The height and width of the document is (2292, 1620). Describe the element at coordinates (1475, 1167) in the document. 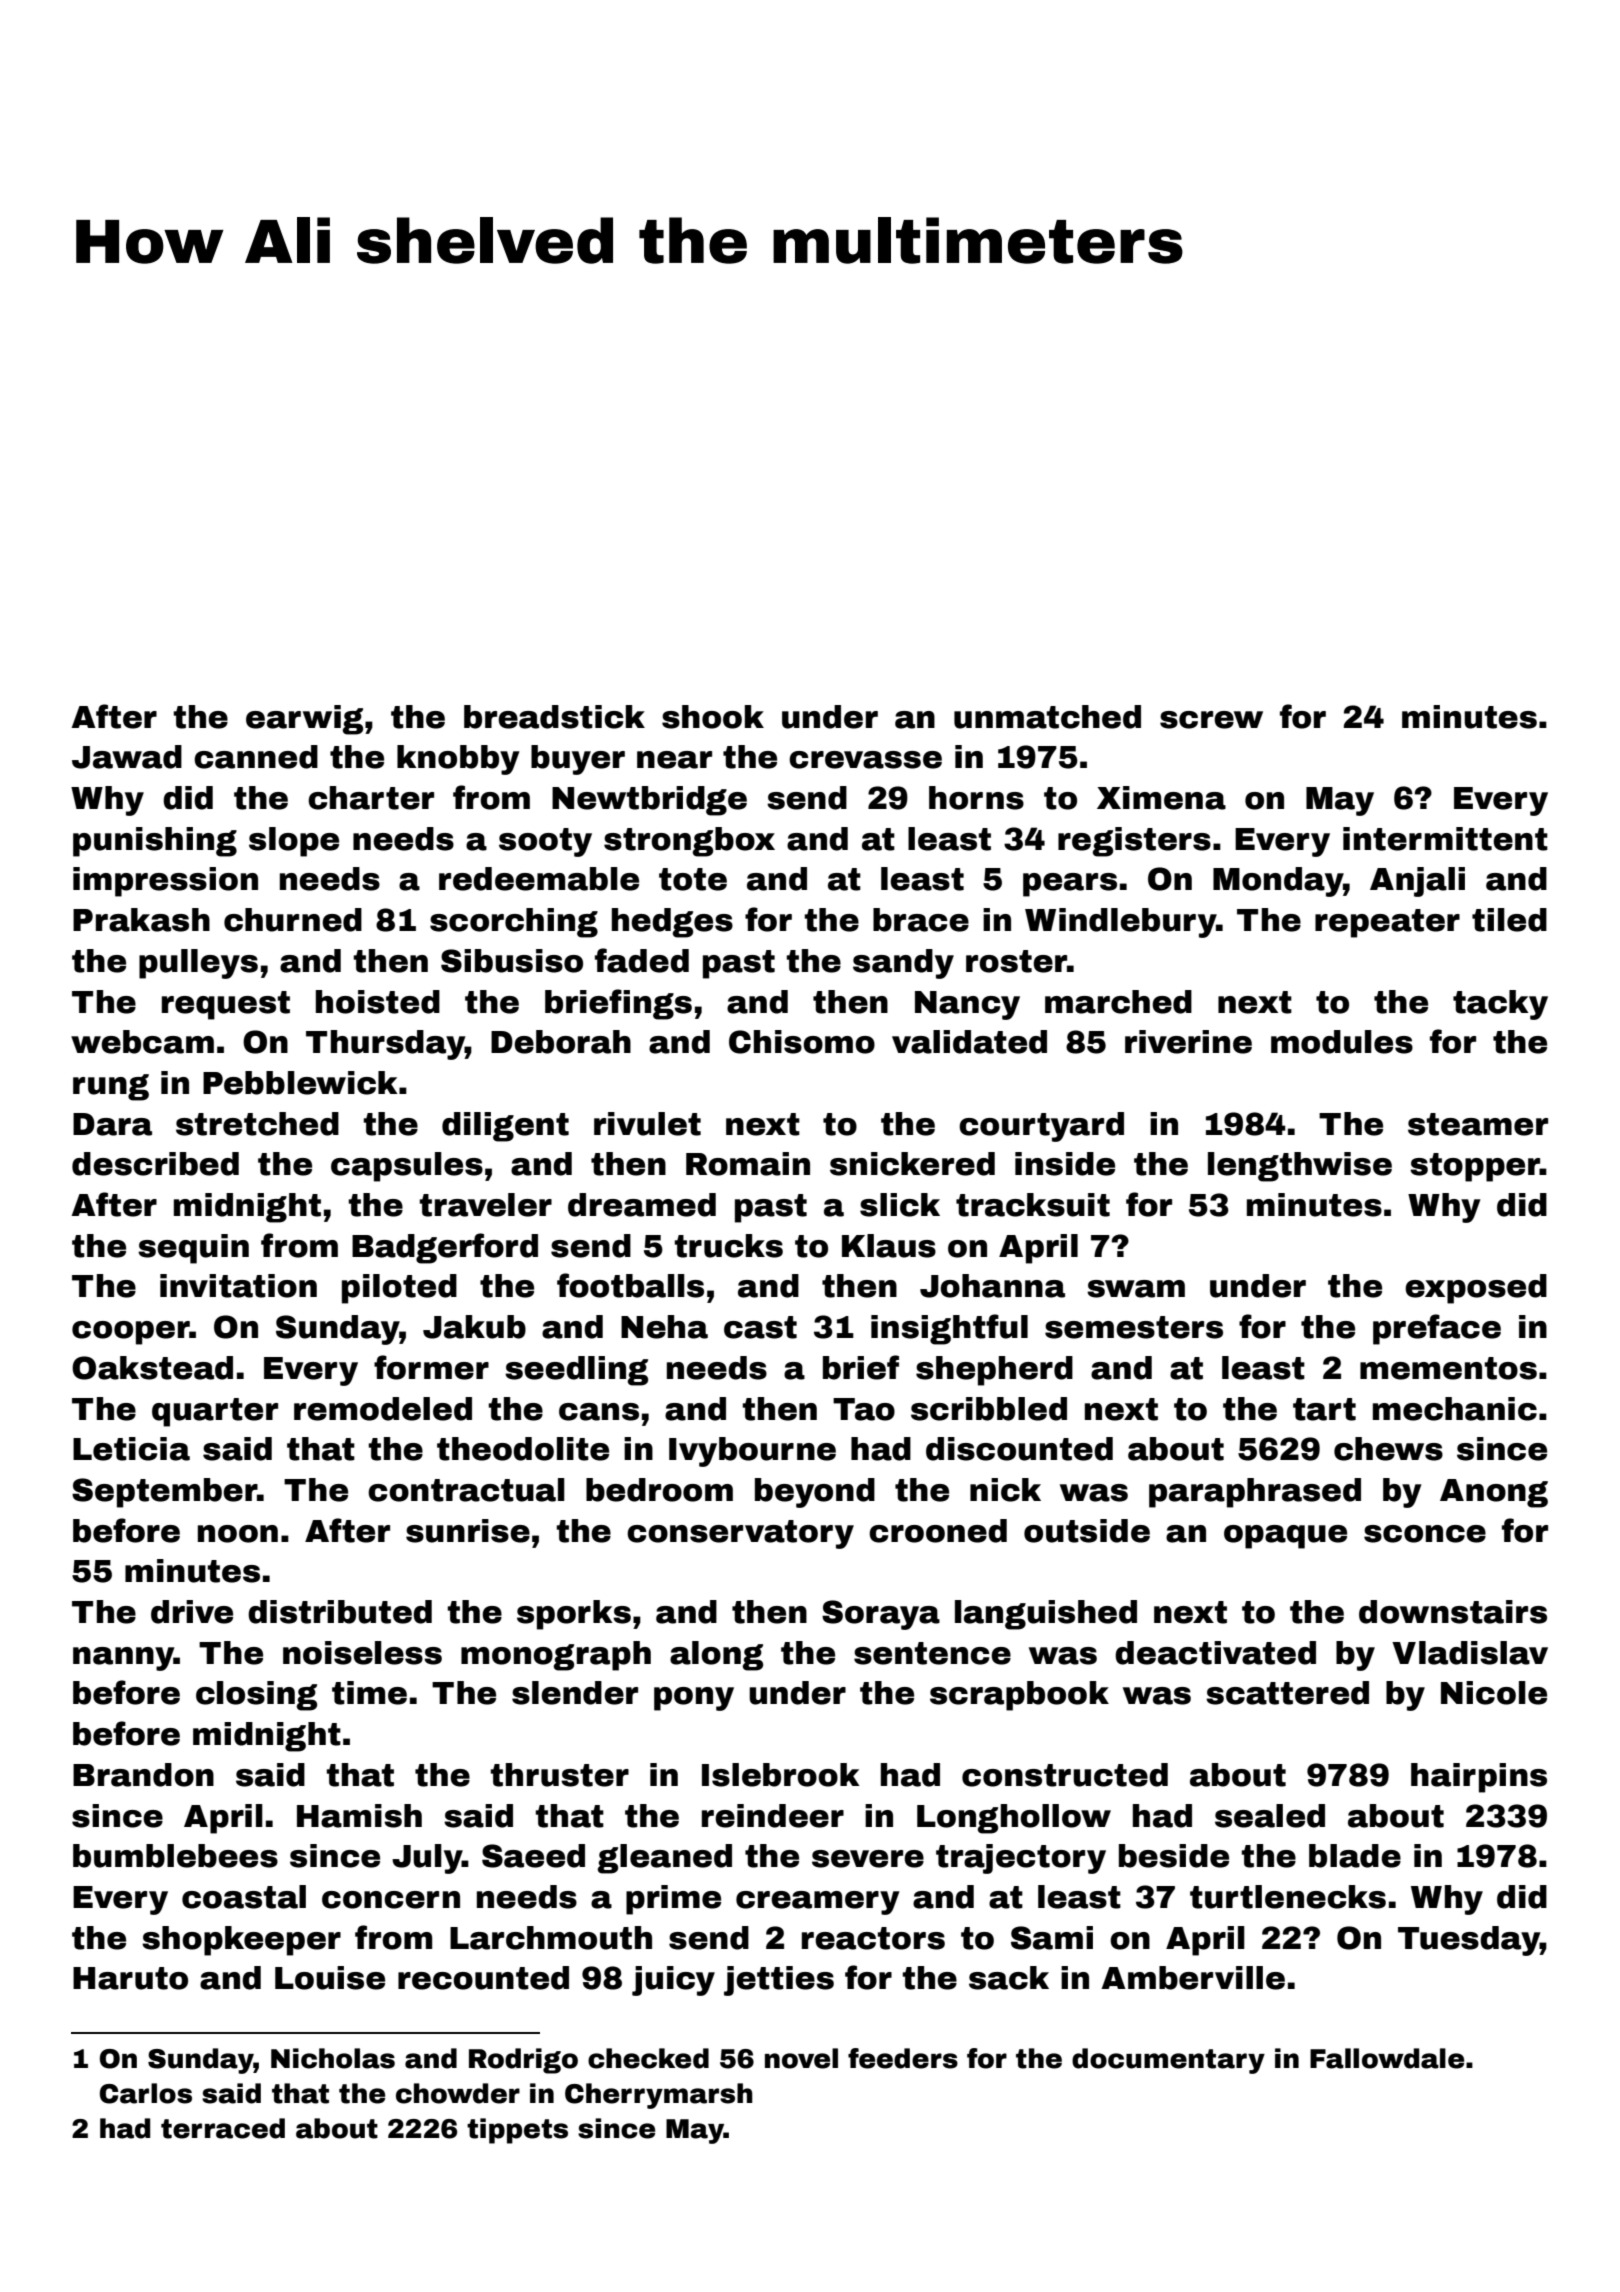

I see `stopper` at that location.
